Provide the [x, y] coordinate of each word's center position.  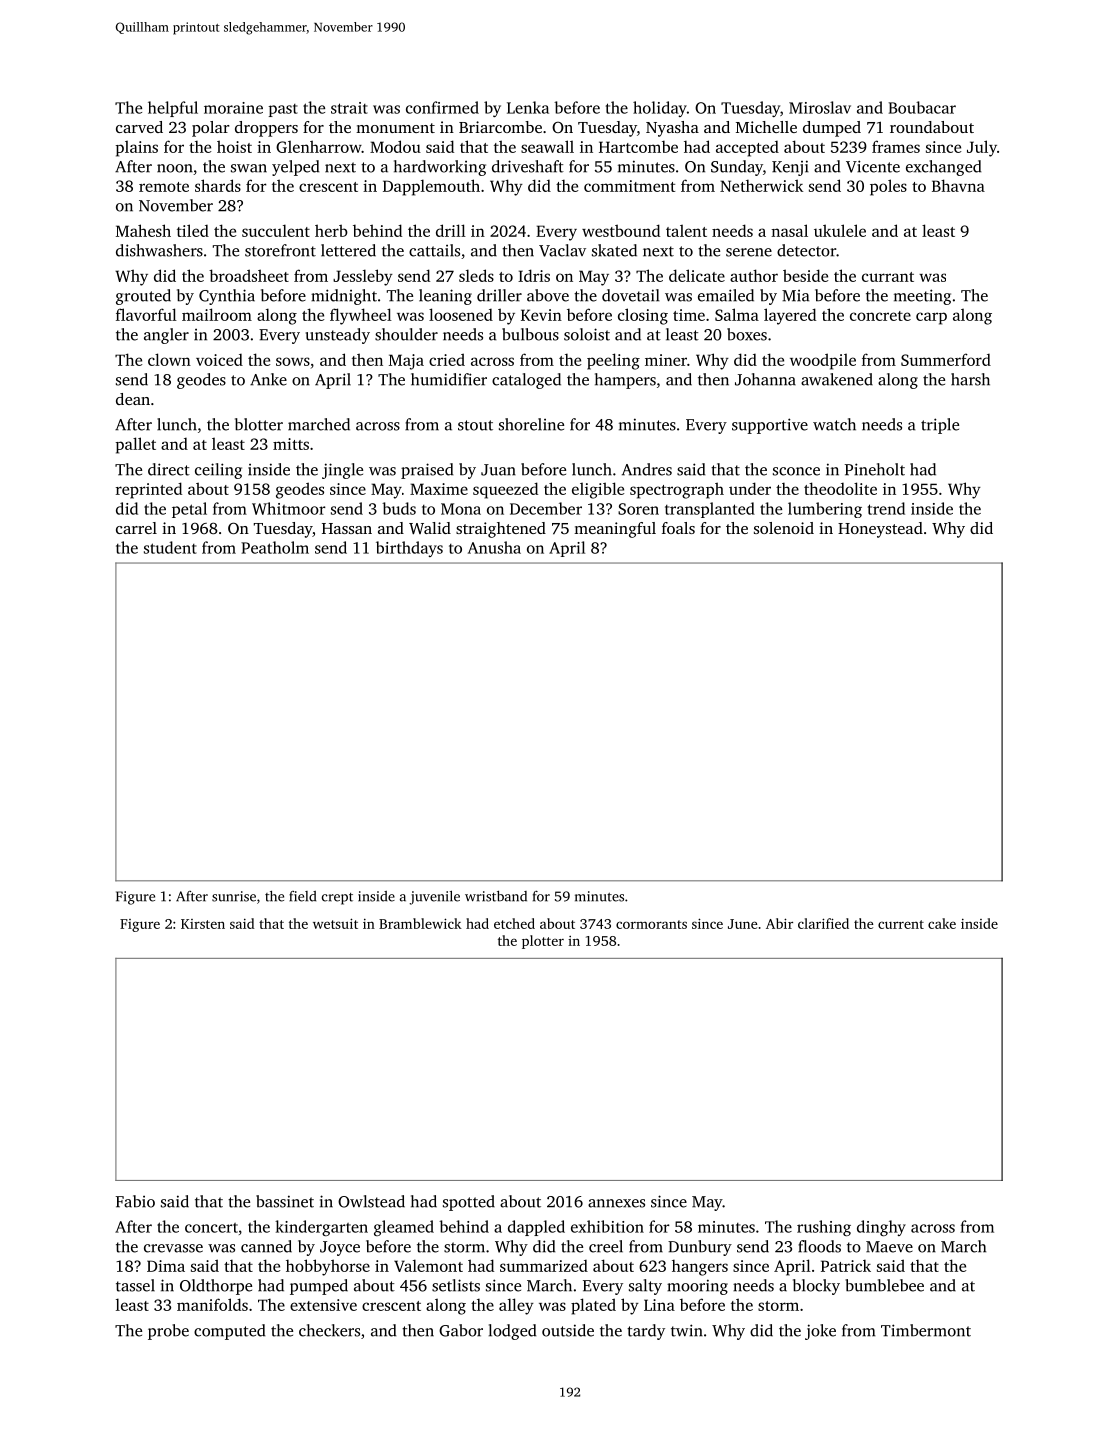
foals [678, 528]
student [170, 547]
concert [211, 1228]
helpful [173, 109]
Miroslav [820, 107]
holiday [660, 109]
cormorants [651, 924]
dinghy [881, 1228]
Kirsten [203, 924]
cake [942, 923]
